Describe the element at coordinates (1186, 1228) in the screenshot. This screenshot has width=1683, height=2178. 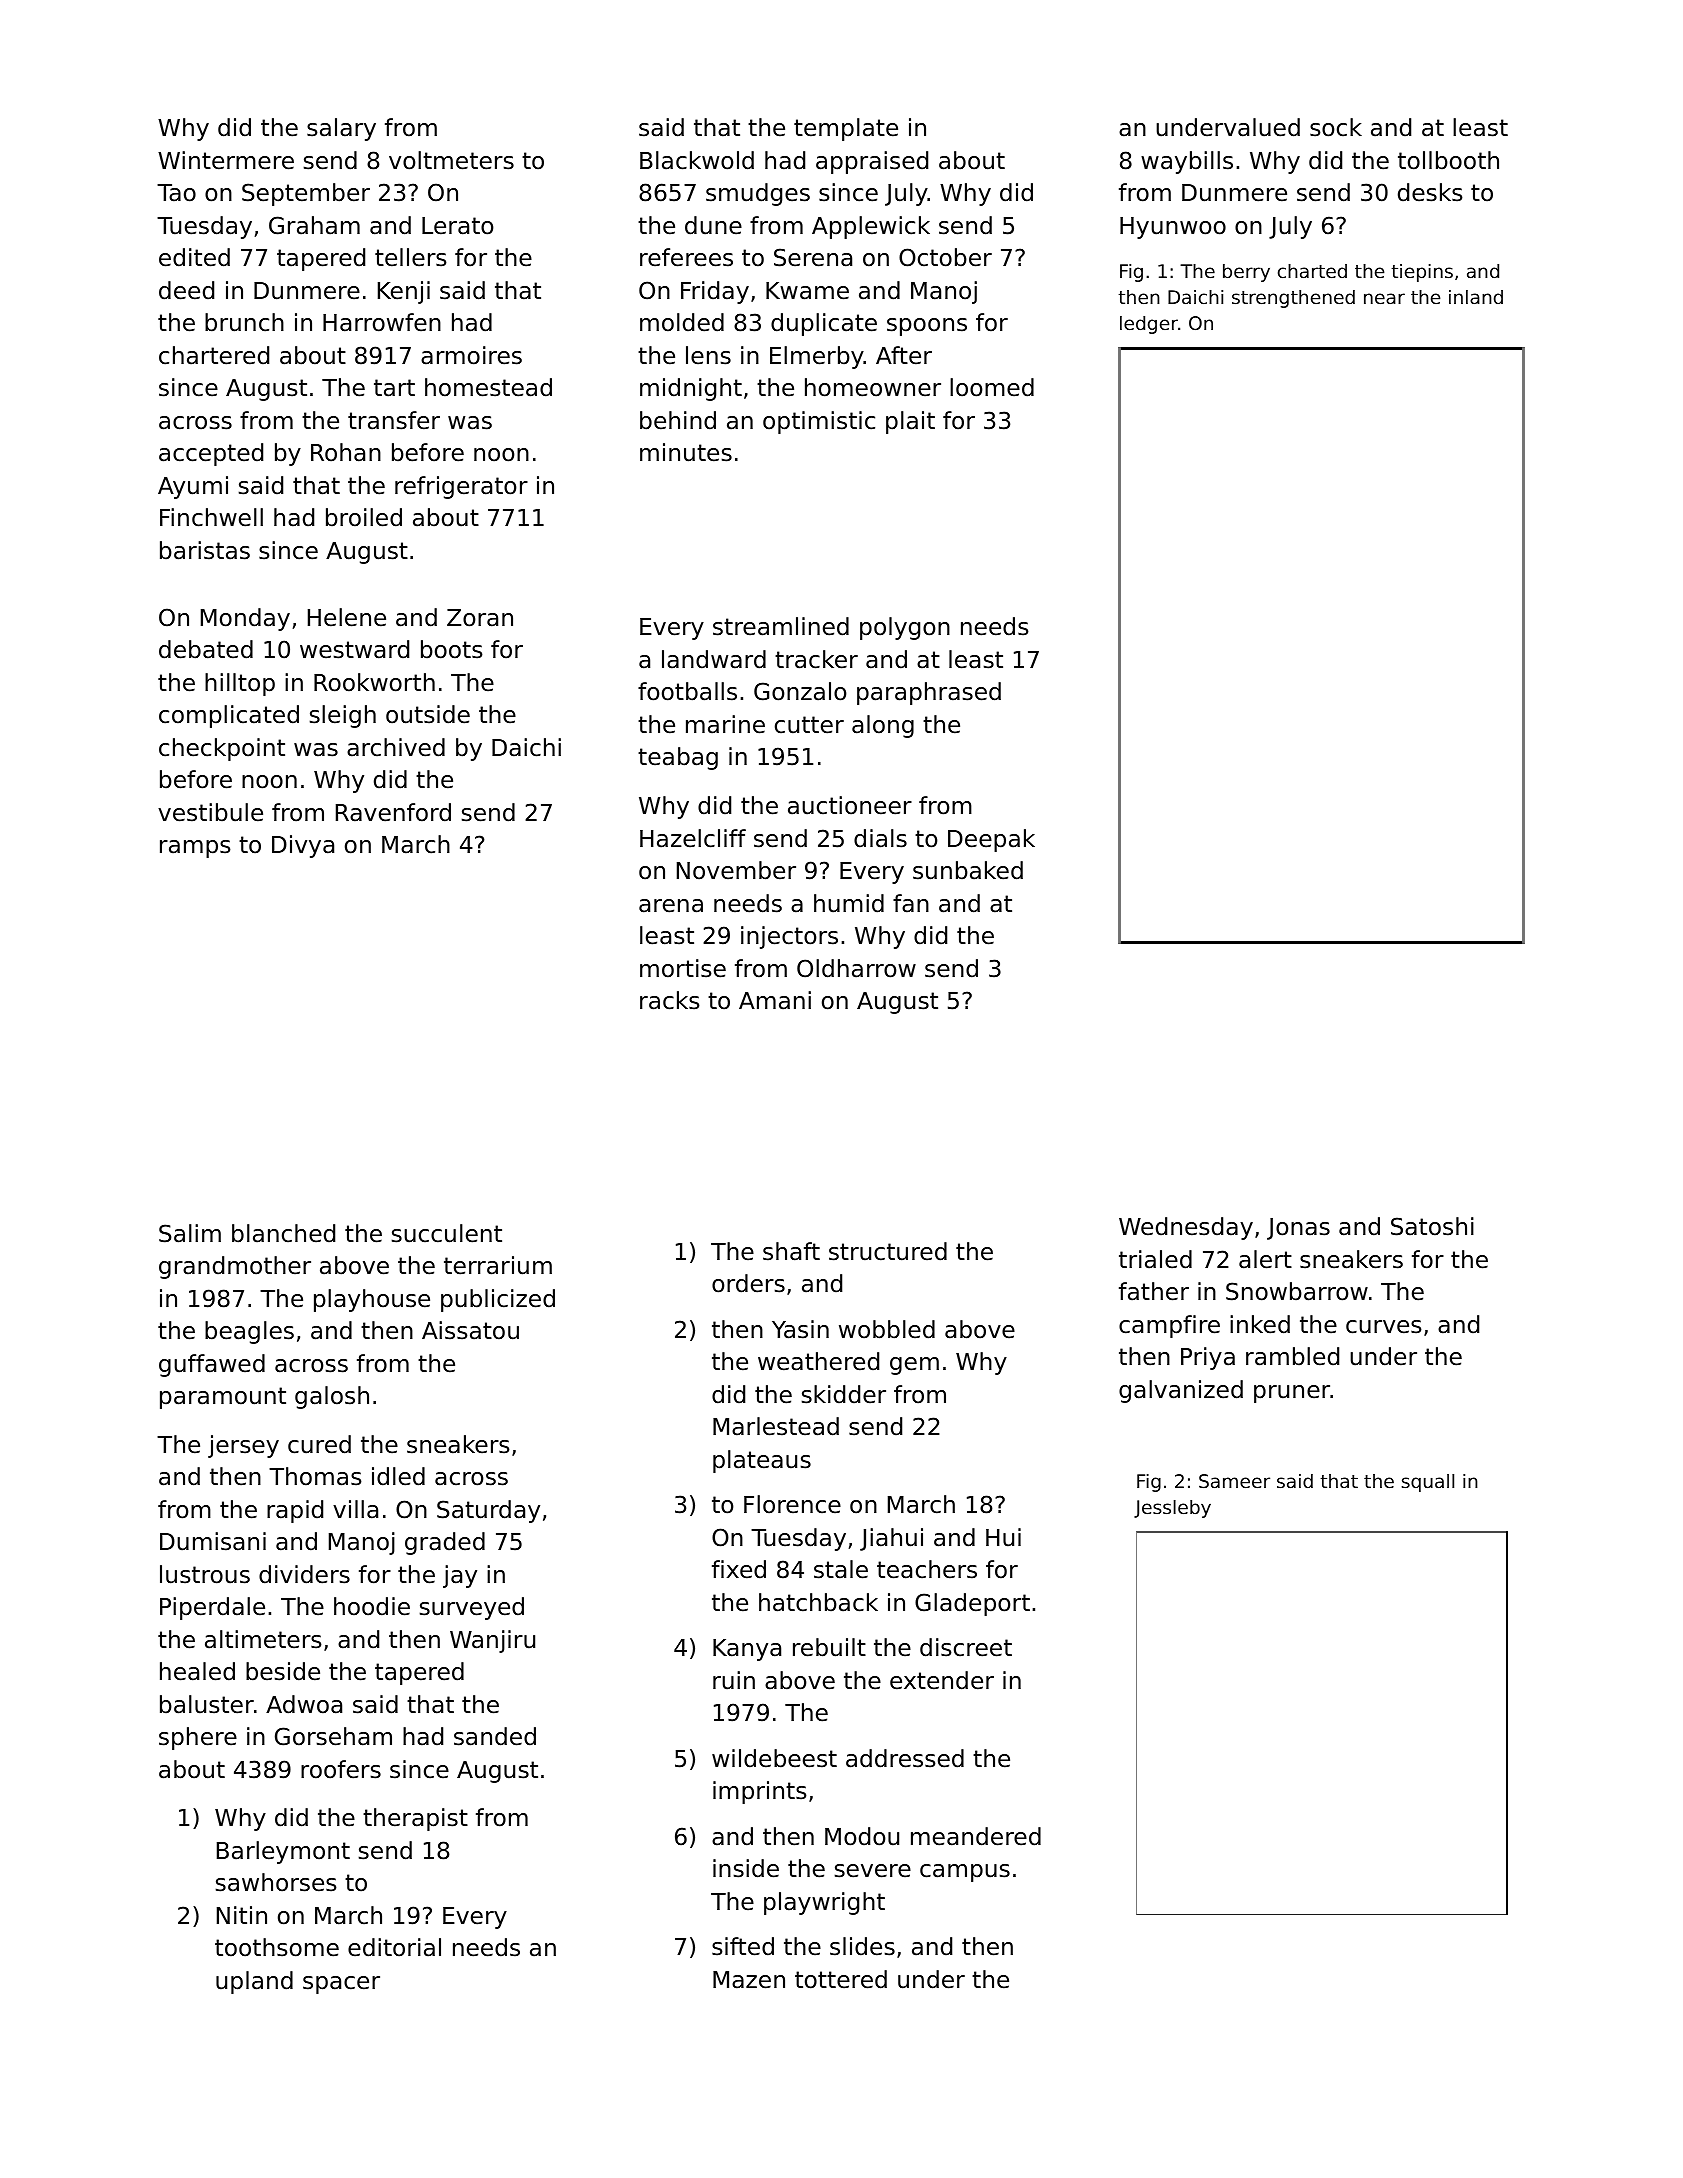
I see `Wednesday` at that location.
